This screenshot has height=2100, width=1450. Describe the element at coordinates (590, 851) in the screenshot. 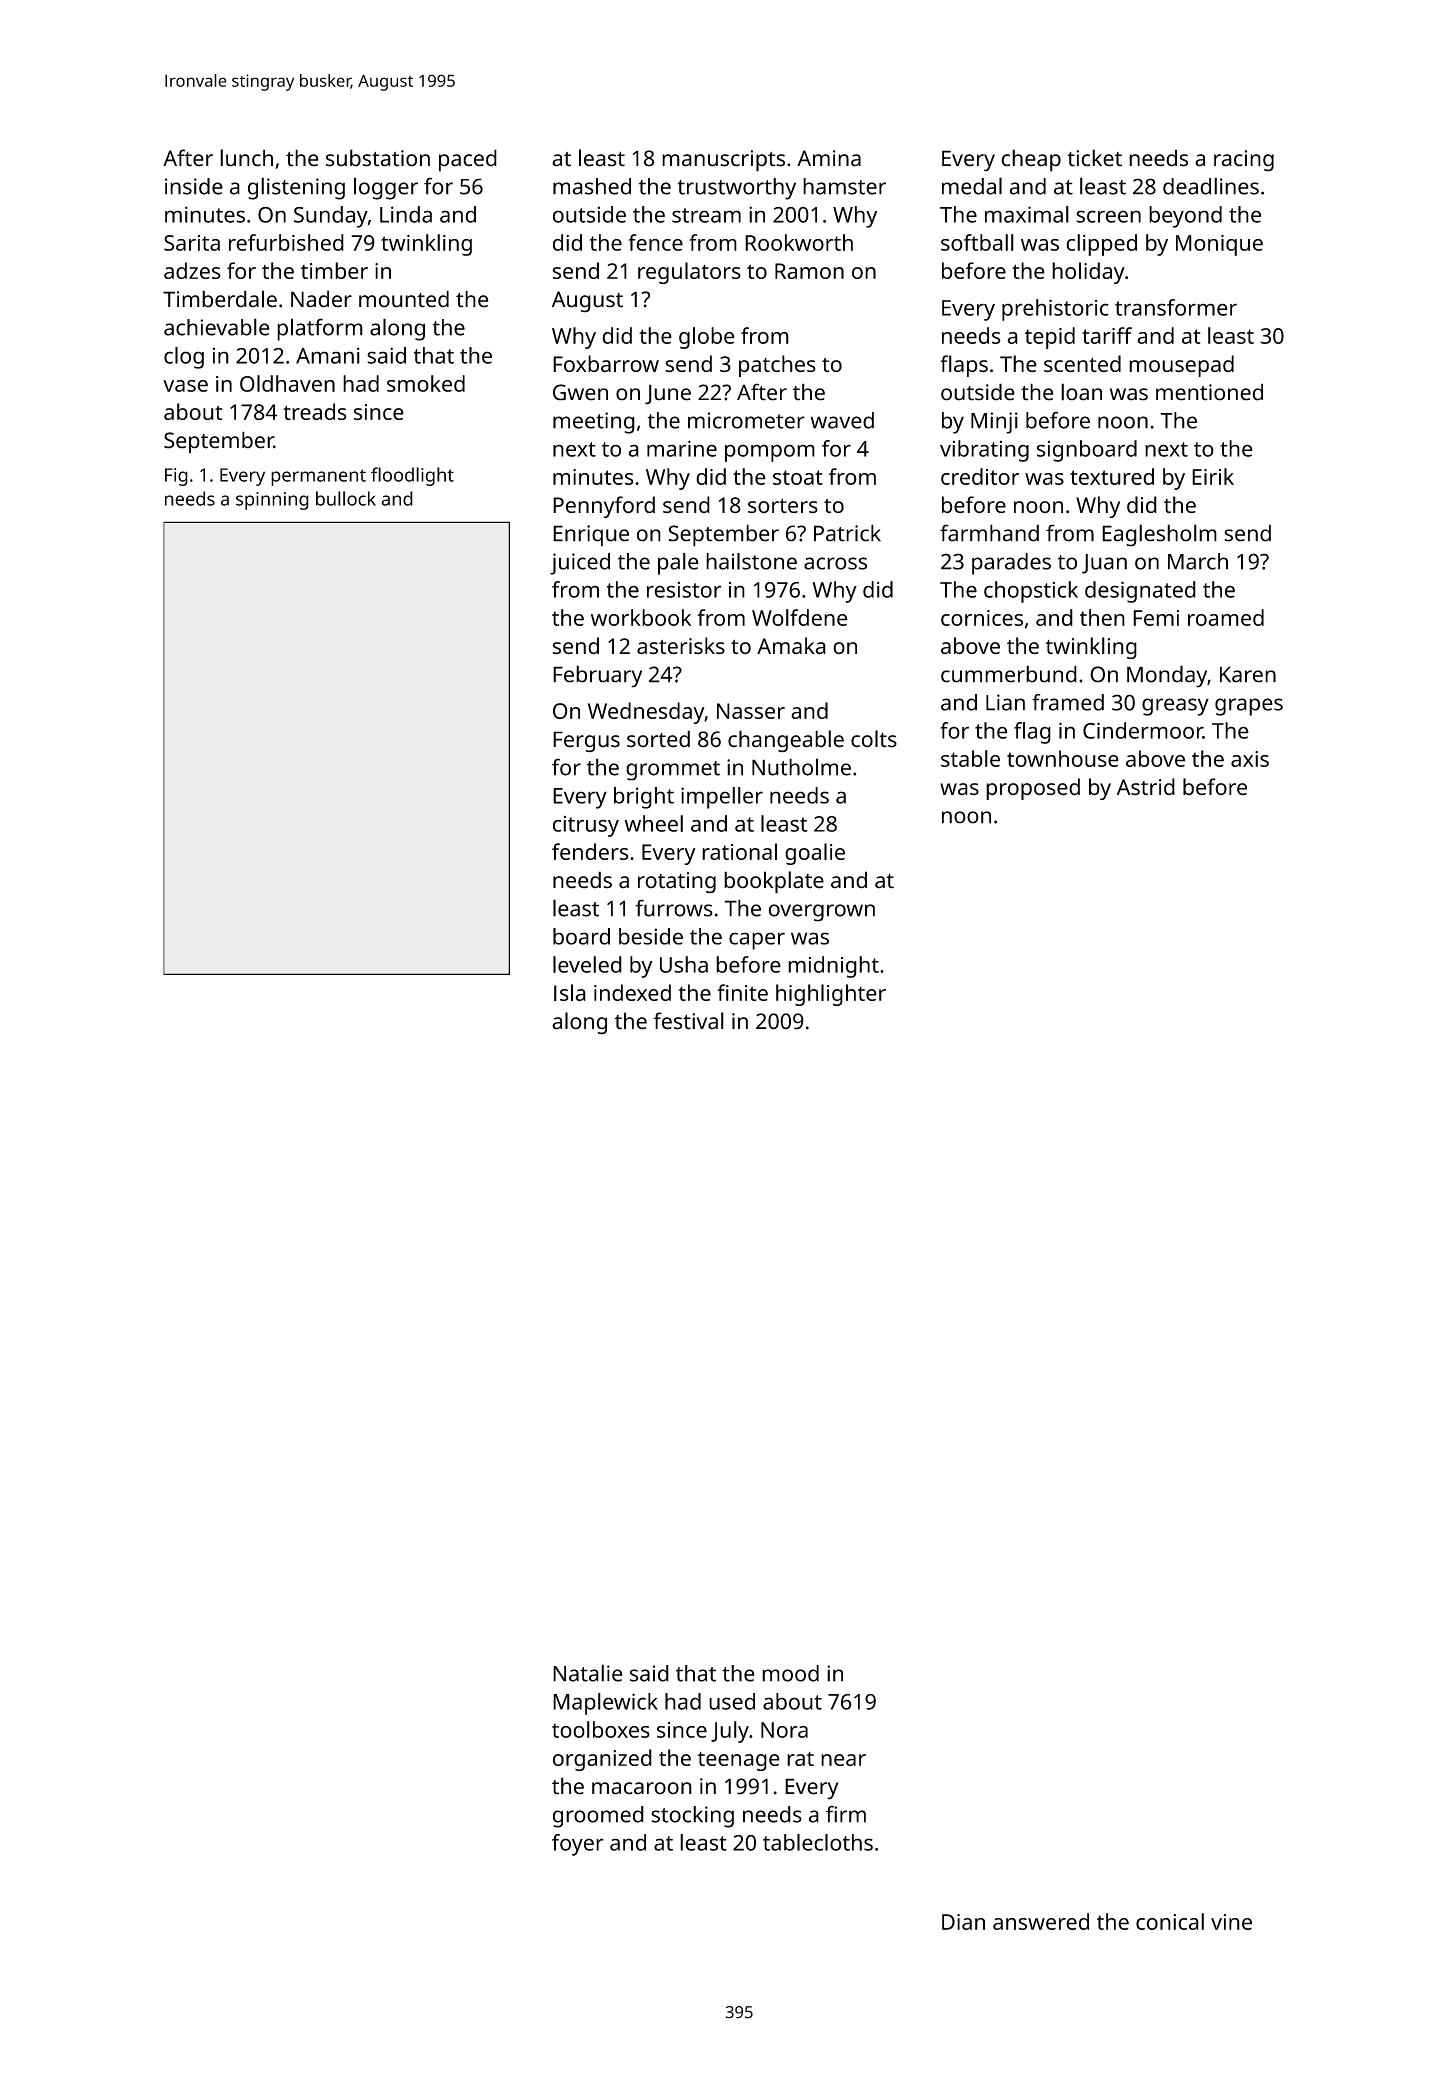

I see `fenders` at that location.
